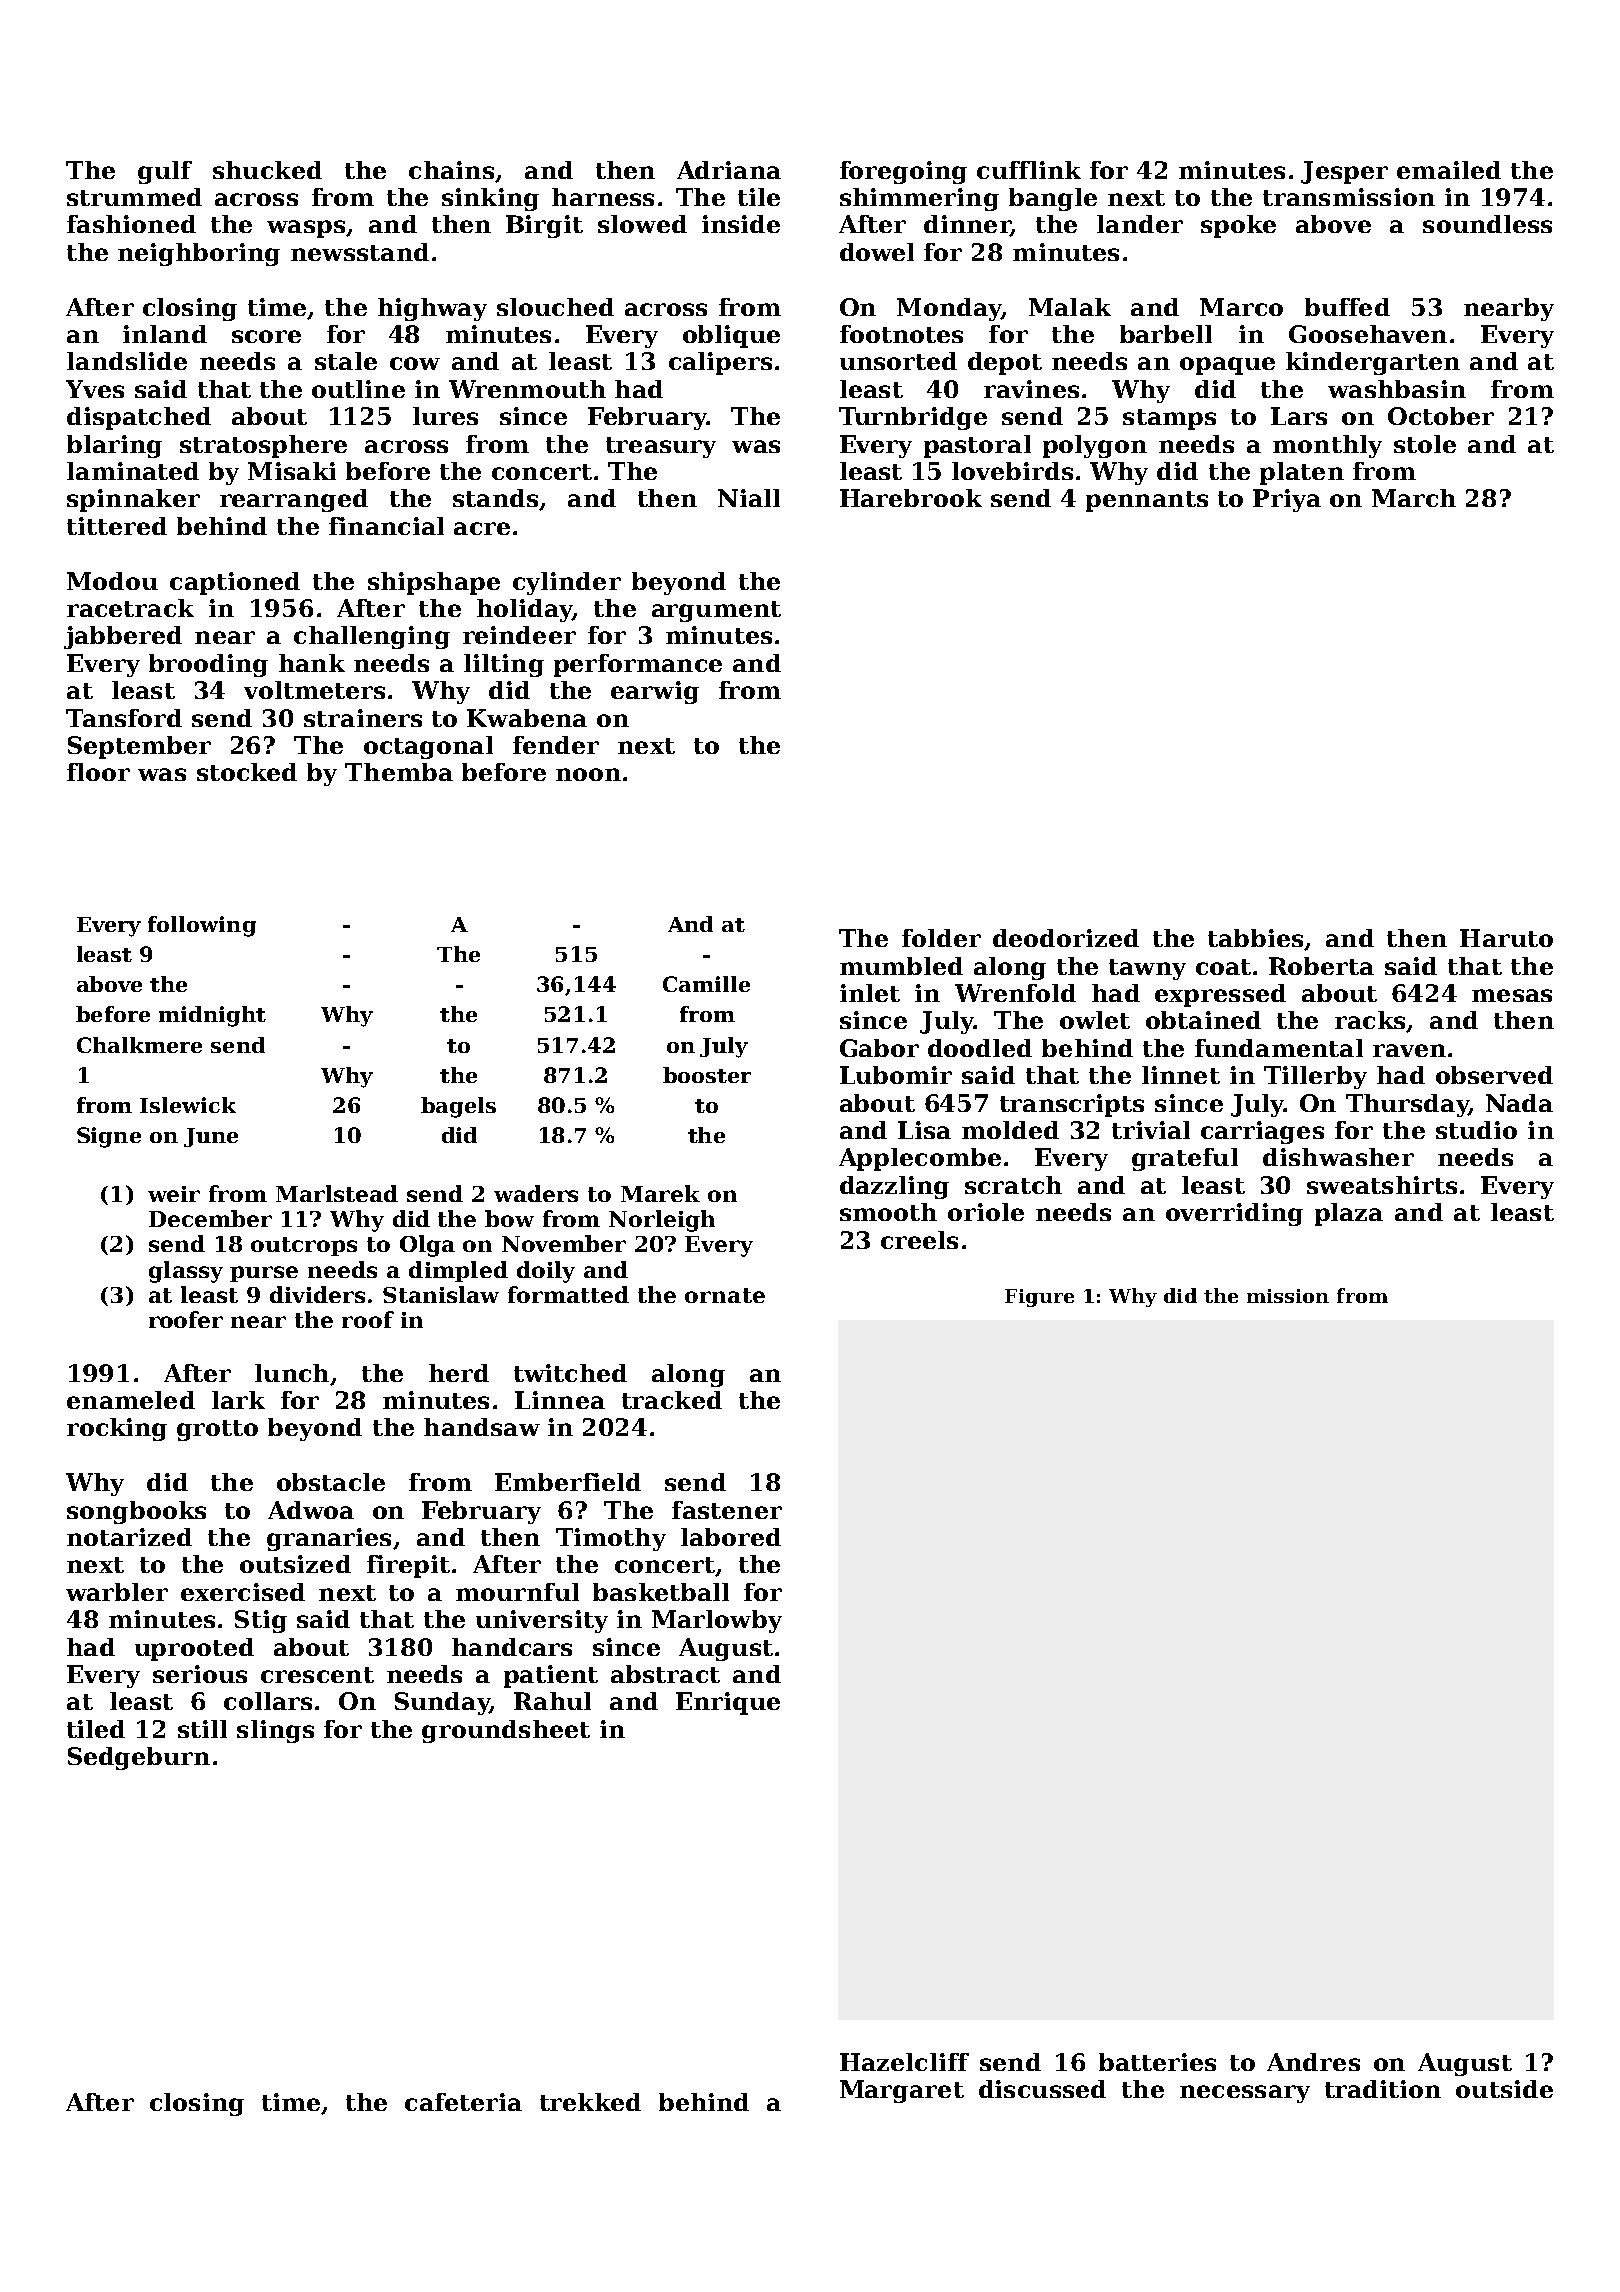 Image resolution: width=1620 pixels, height=2292 pixels. Describe the element at coordinates (139, 1045) in the image. I see `Chalkmere` at that location.
